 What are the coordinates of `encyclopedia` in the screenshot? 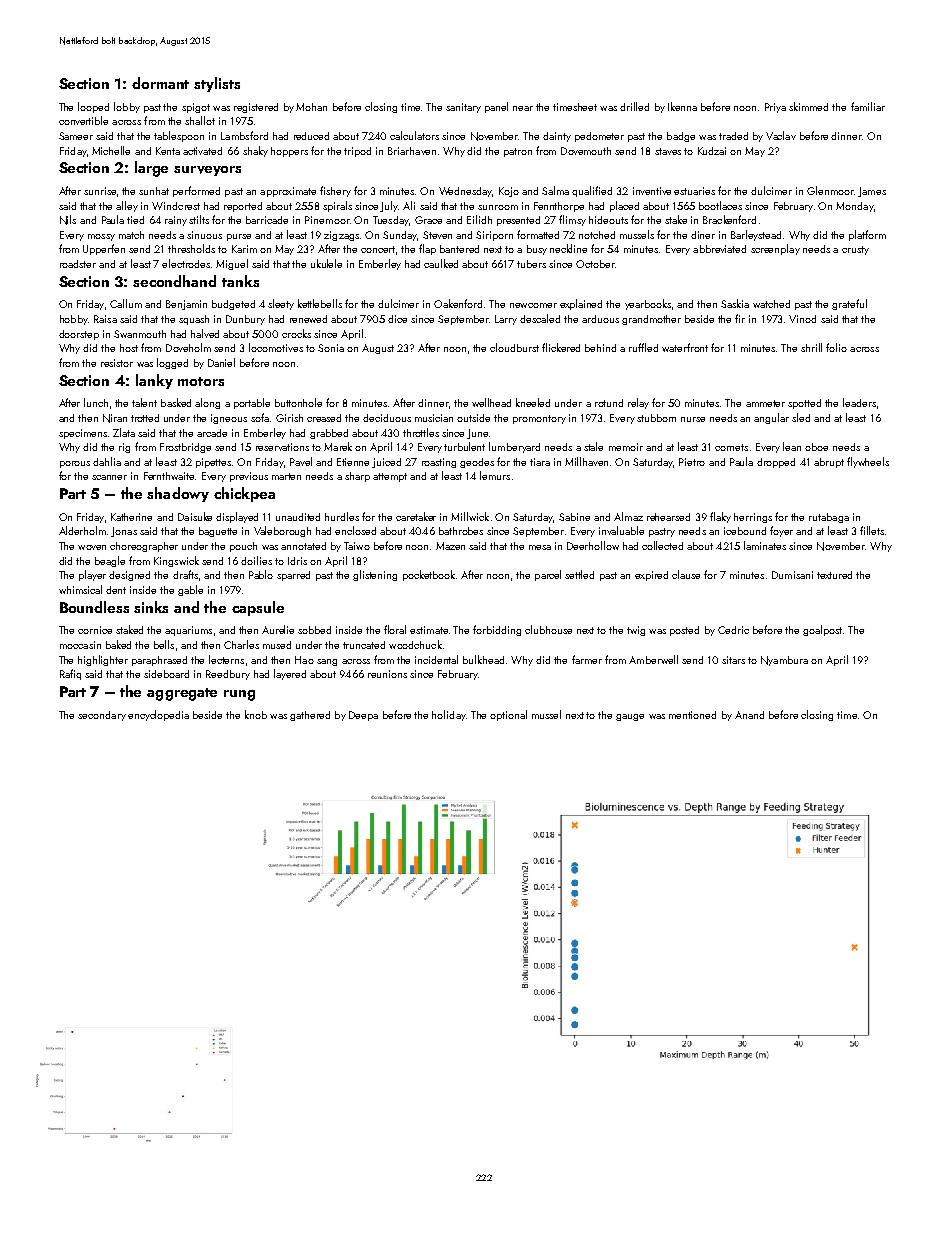 It's located at (158, 715).
